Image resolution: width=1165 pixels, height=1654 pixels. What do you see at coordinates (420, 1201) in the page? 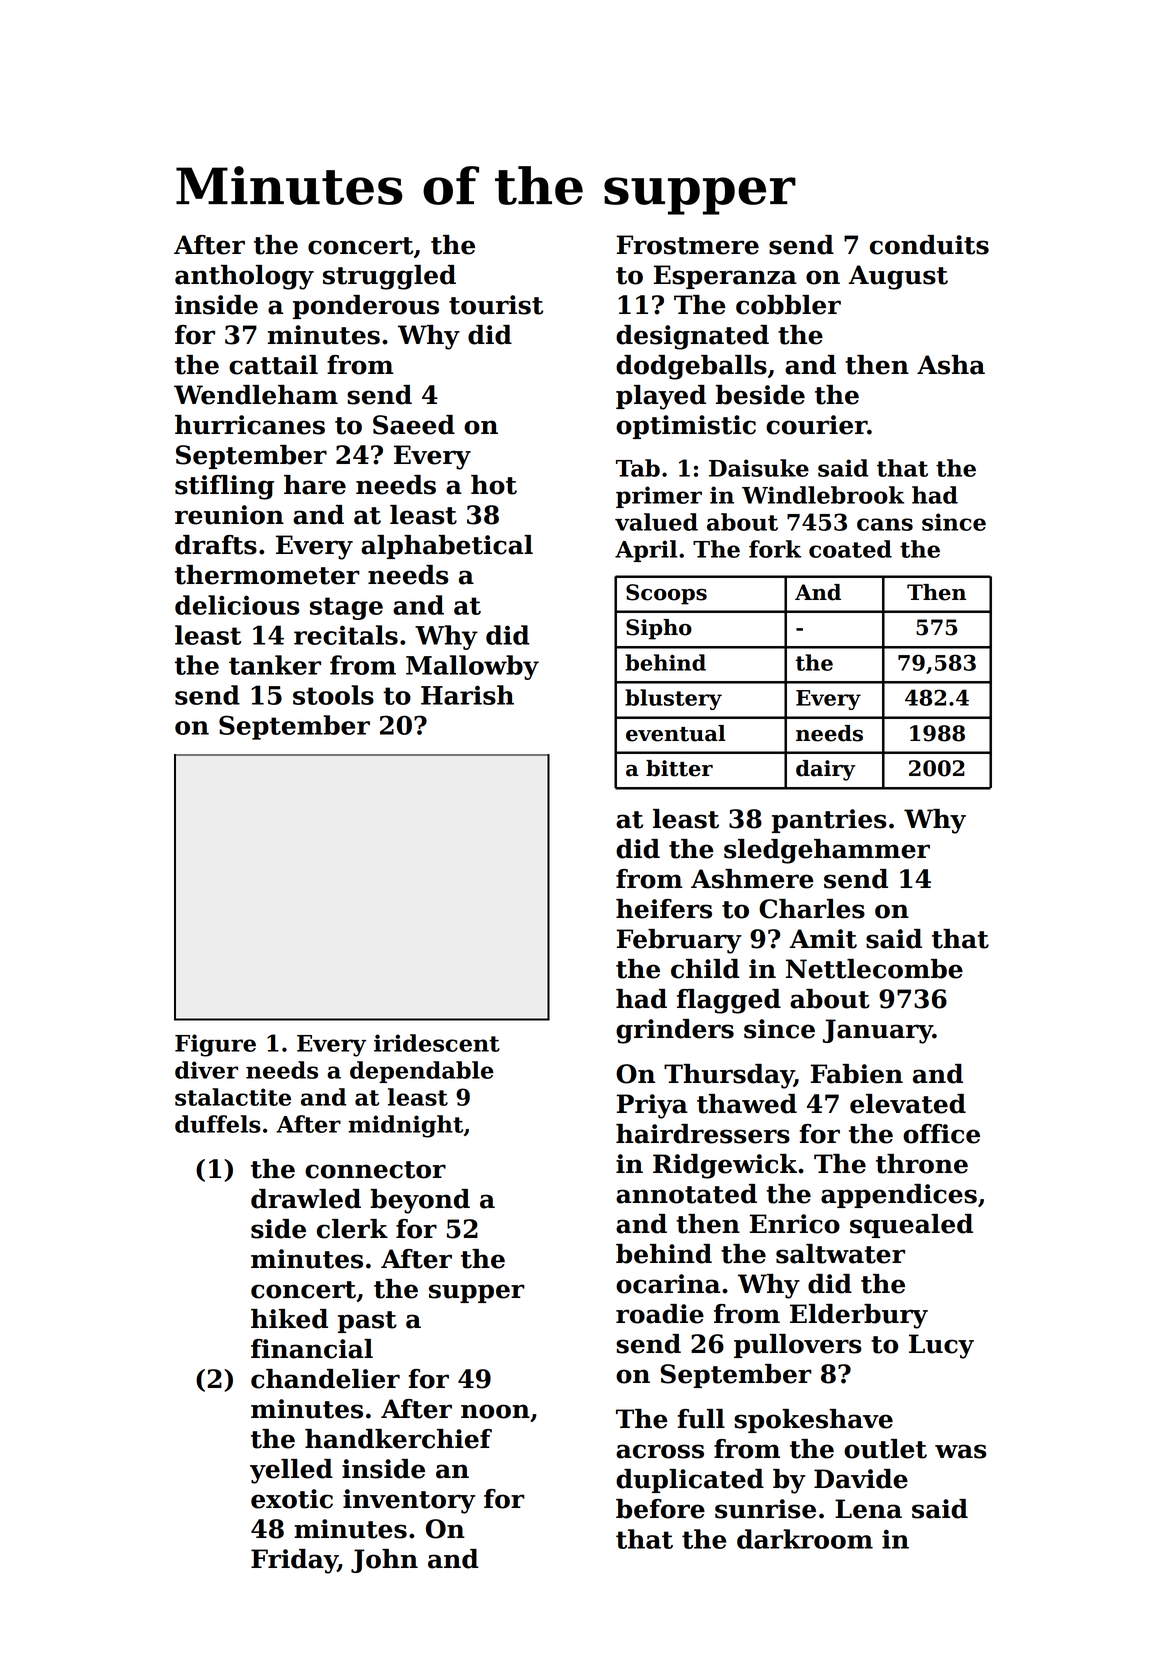
I see `beyond` at bounding box center [420, 1201].
